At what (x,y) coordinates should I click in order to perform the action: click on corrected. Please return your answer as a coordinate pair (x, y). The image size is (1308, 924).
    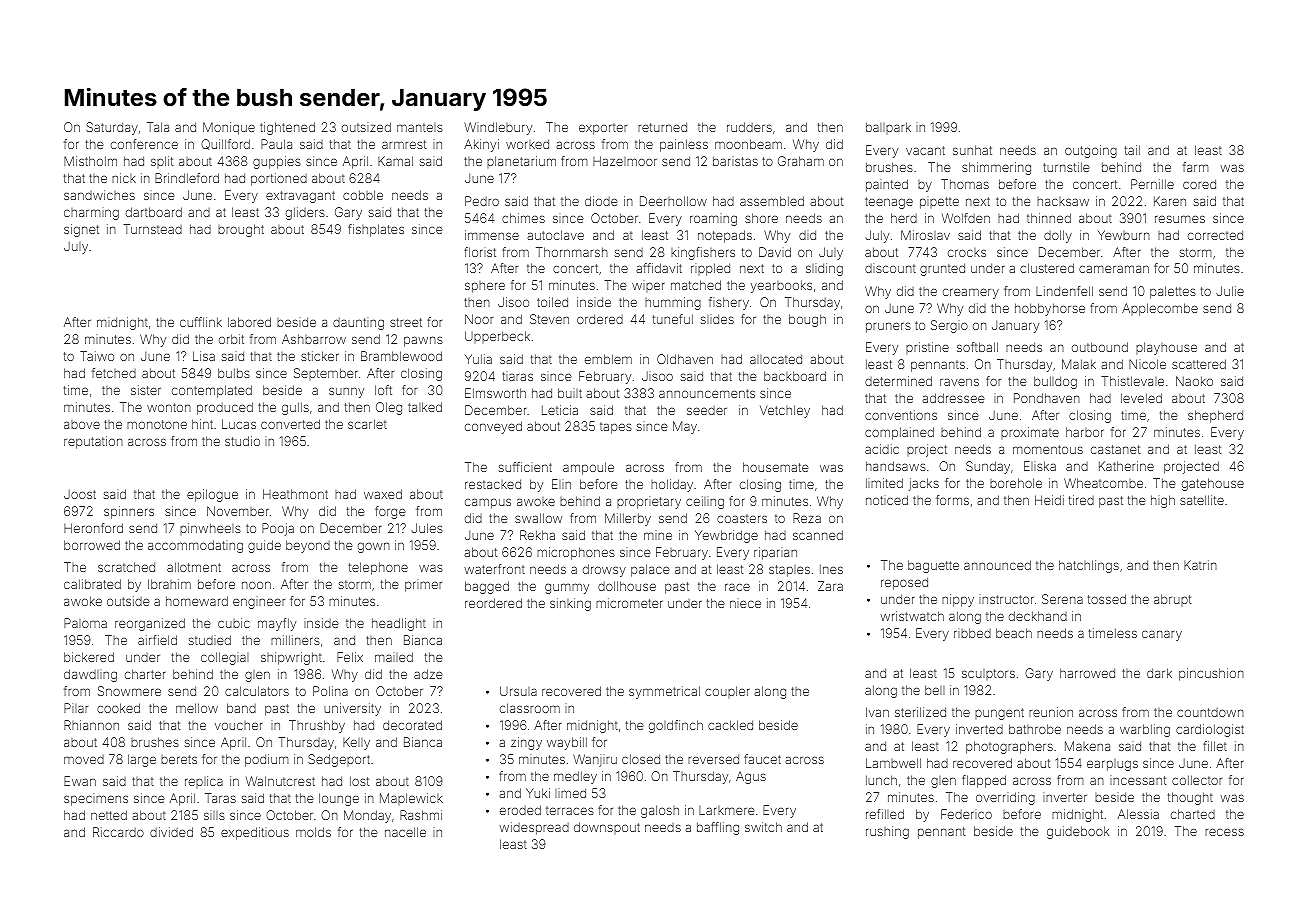
    Looking at the image, I should click on (1215, 235).
